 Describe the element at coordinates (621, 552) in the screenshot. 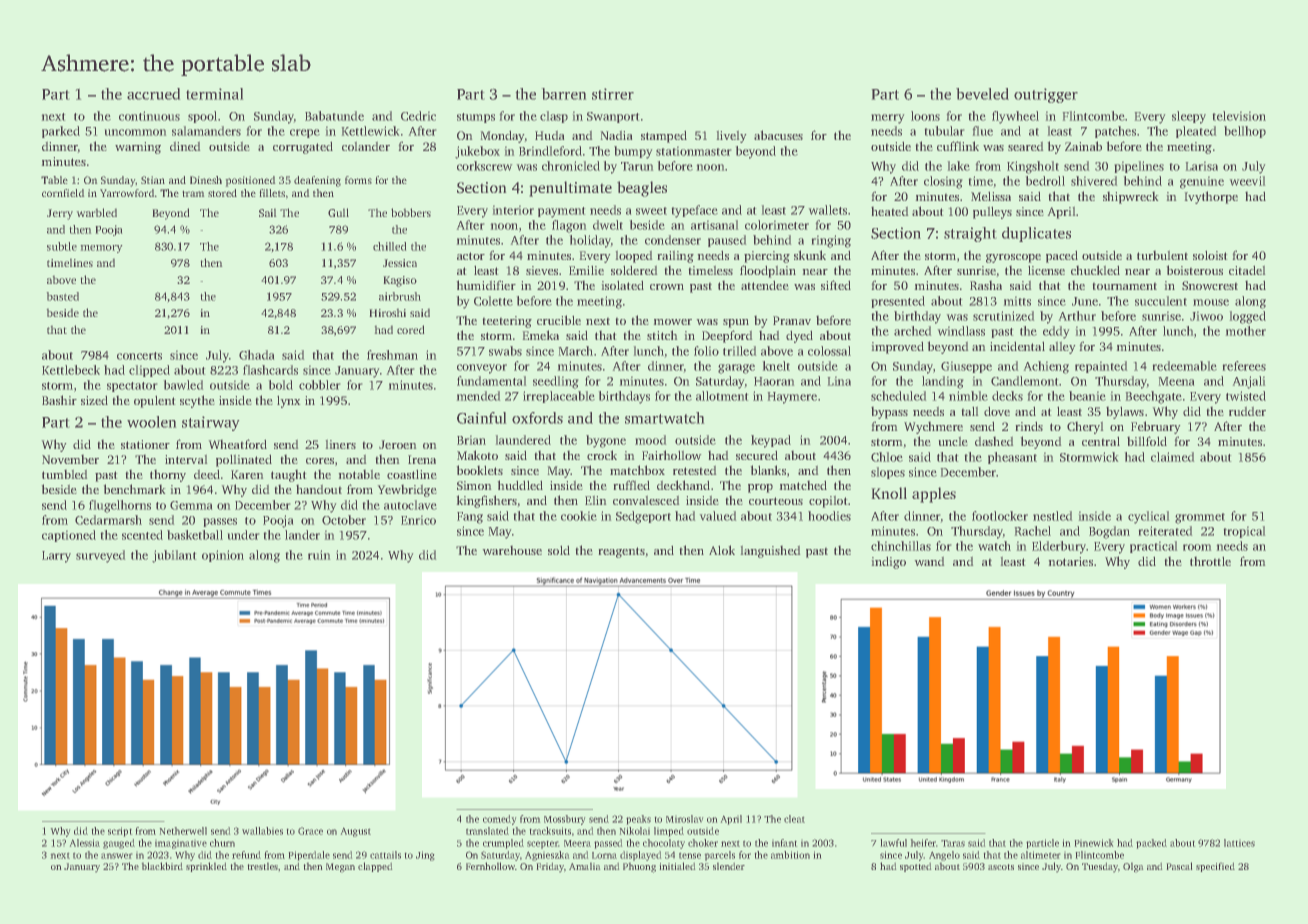

I see `reagents` at that location.
